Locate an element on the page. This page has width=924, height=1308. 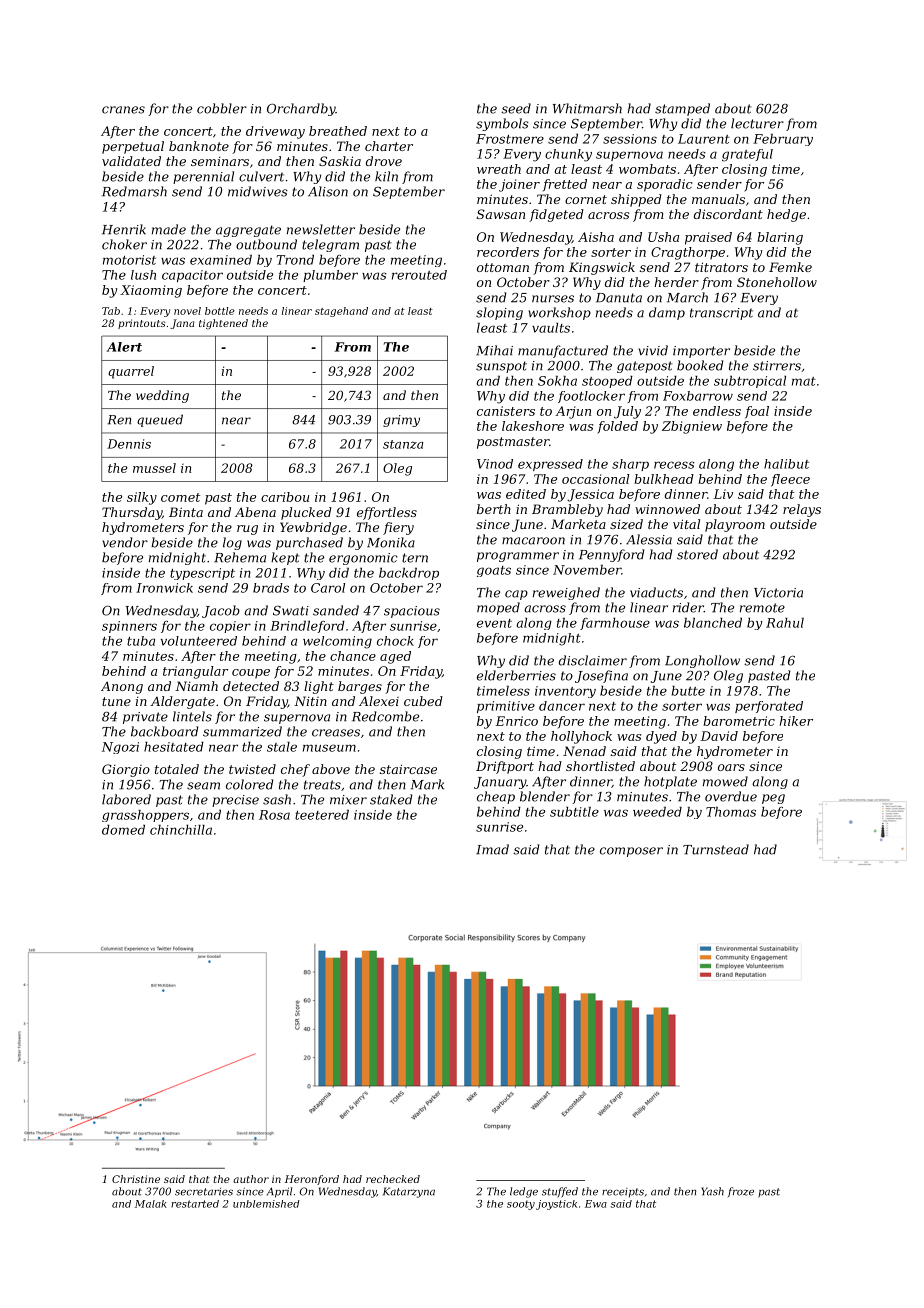
rider is located at coordinates (688, 607).
